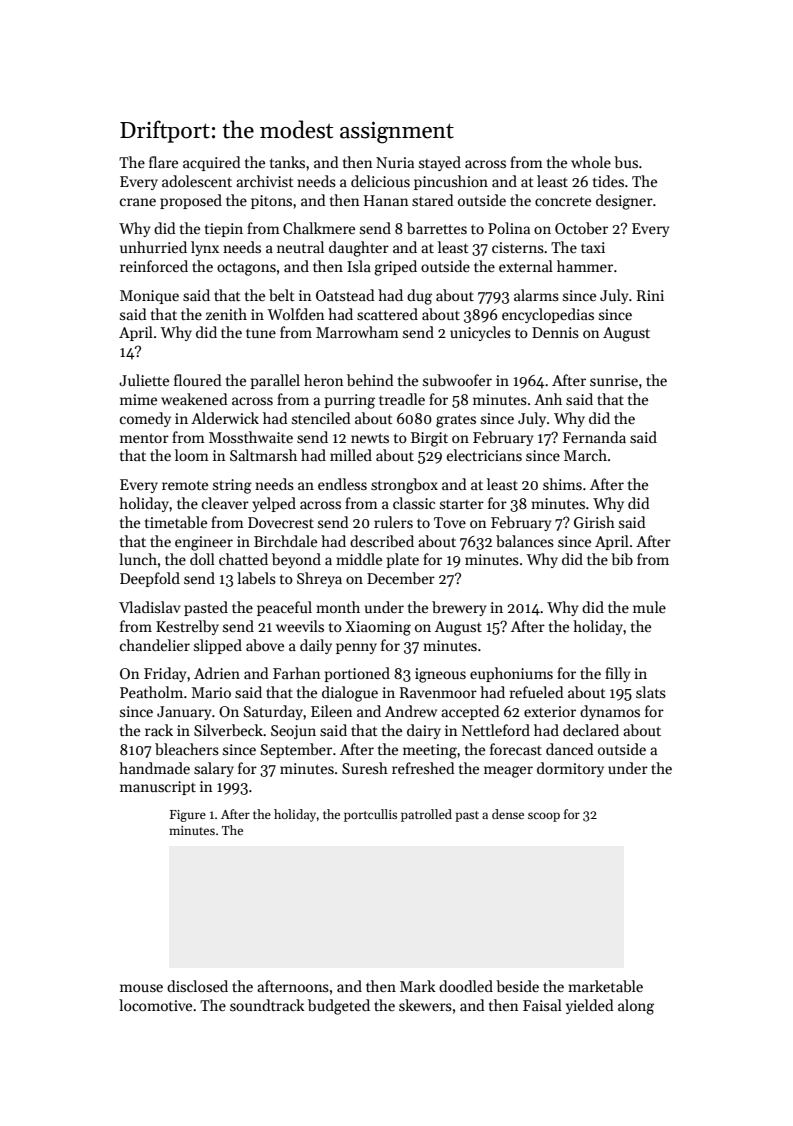 The height and width of the image is (1126, 793). I want to click on Suresh, so click(365, 768).
